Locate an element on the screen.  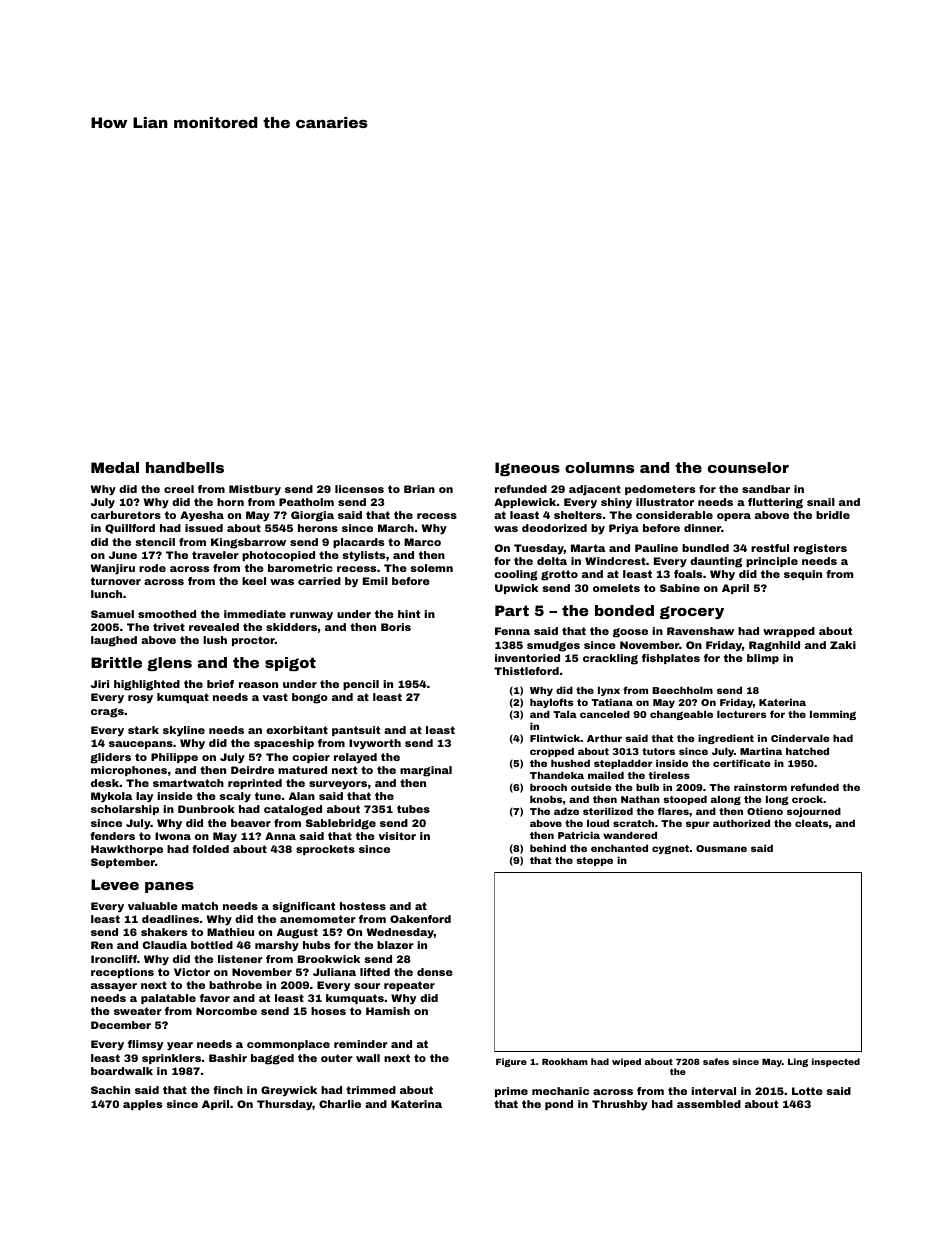
Deirdre is located at coordinates (252, 770).
